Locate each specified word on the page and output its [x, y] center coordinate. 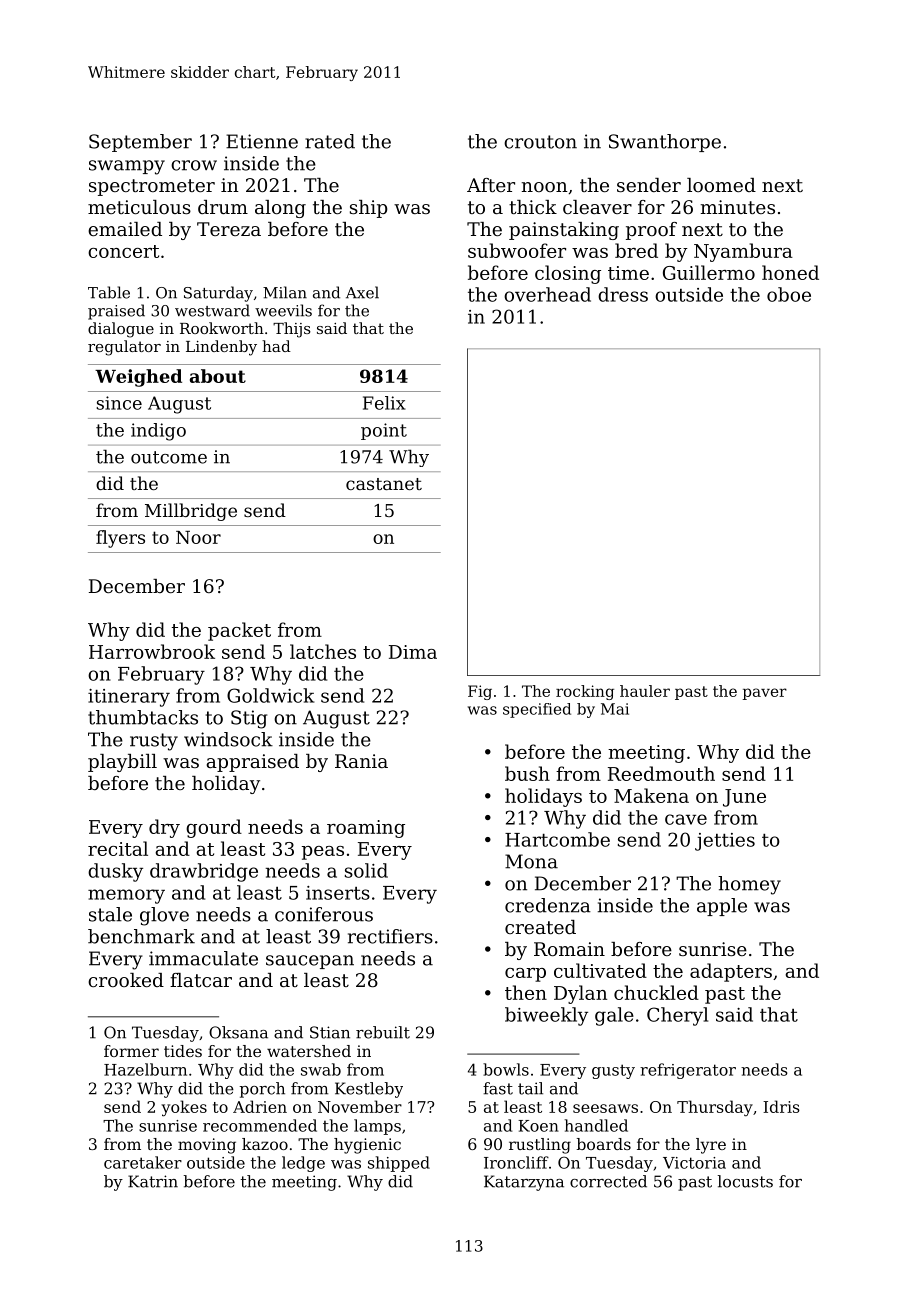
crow [194, 165]
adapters [731, 972]
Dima [413, 652]
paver [765, 694]
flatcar [201, 980]
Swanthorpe [665, 143]
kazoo [265, 1144]
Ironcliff [516, 1162]
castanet [384, 484]
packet [239, 631]
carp [525, 975]
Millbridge [191, 512]
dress [623, 294]
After [491, 185]
